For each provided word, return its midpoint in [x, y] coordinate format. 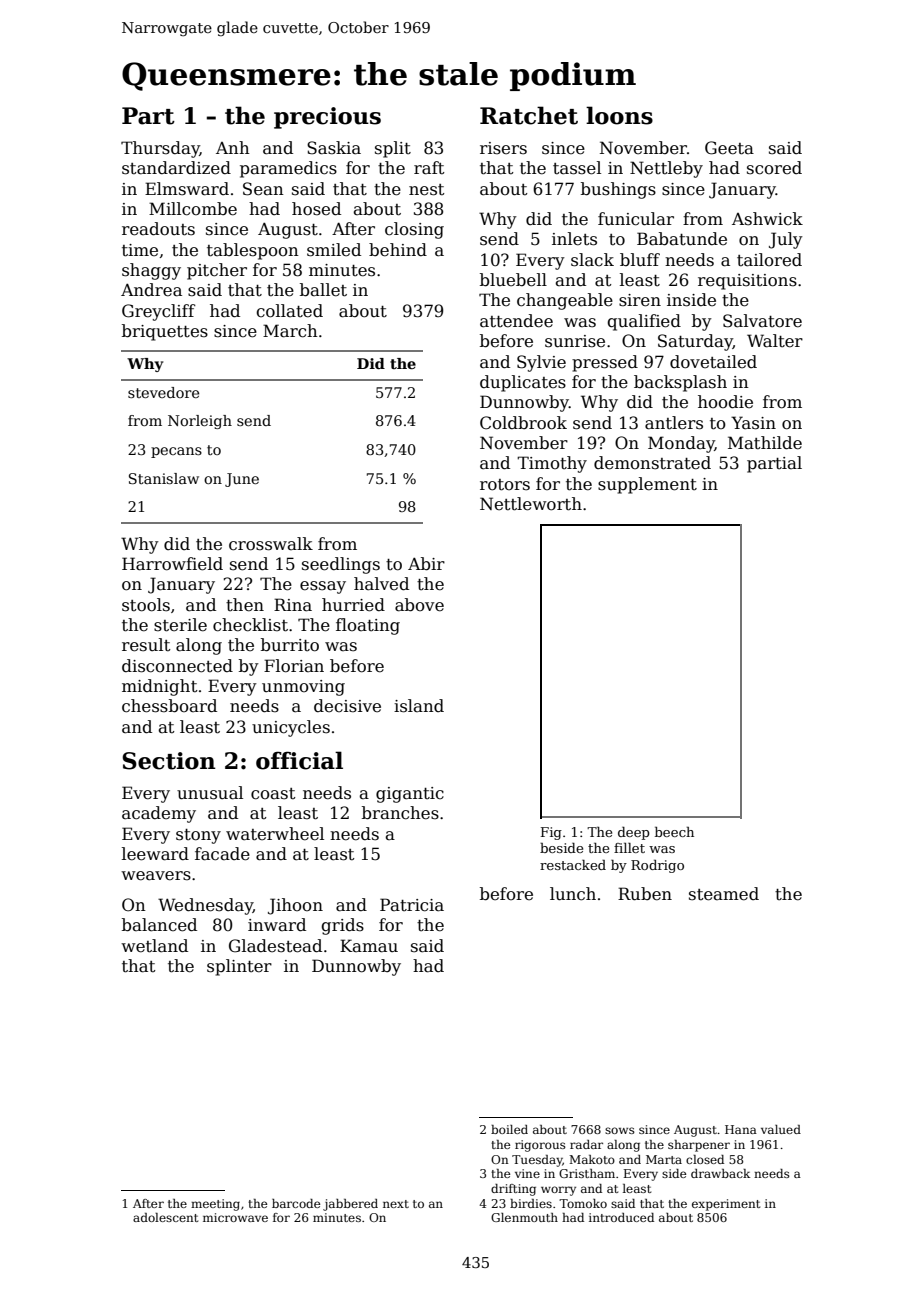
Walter [775, 341]
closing [414, 230]
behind [398, 250]
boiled [509, 1129]
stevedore [163, 392]
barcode [296, 1203]
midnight [159, 687]
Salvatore [762, 321]
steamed [724, 894]
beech [674, 832]
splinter [239, 967]
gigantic [410, 795]
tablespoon [253, 251]
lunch [573, 894]
